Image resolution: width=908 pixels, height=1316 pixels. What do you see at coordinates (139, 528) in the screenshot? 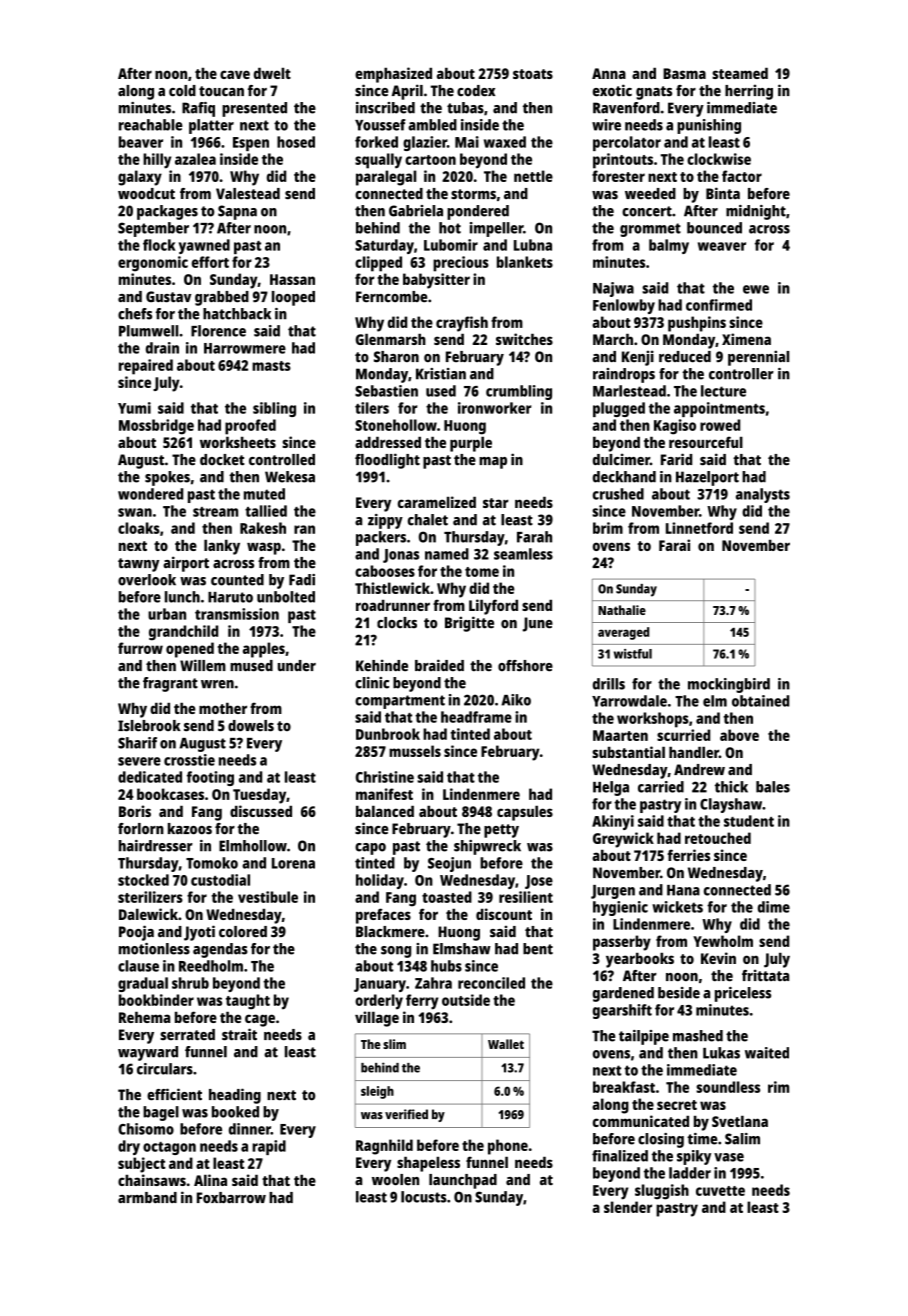
I see `cloaks` at bounding box center [139, 528].
